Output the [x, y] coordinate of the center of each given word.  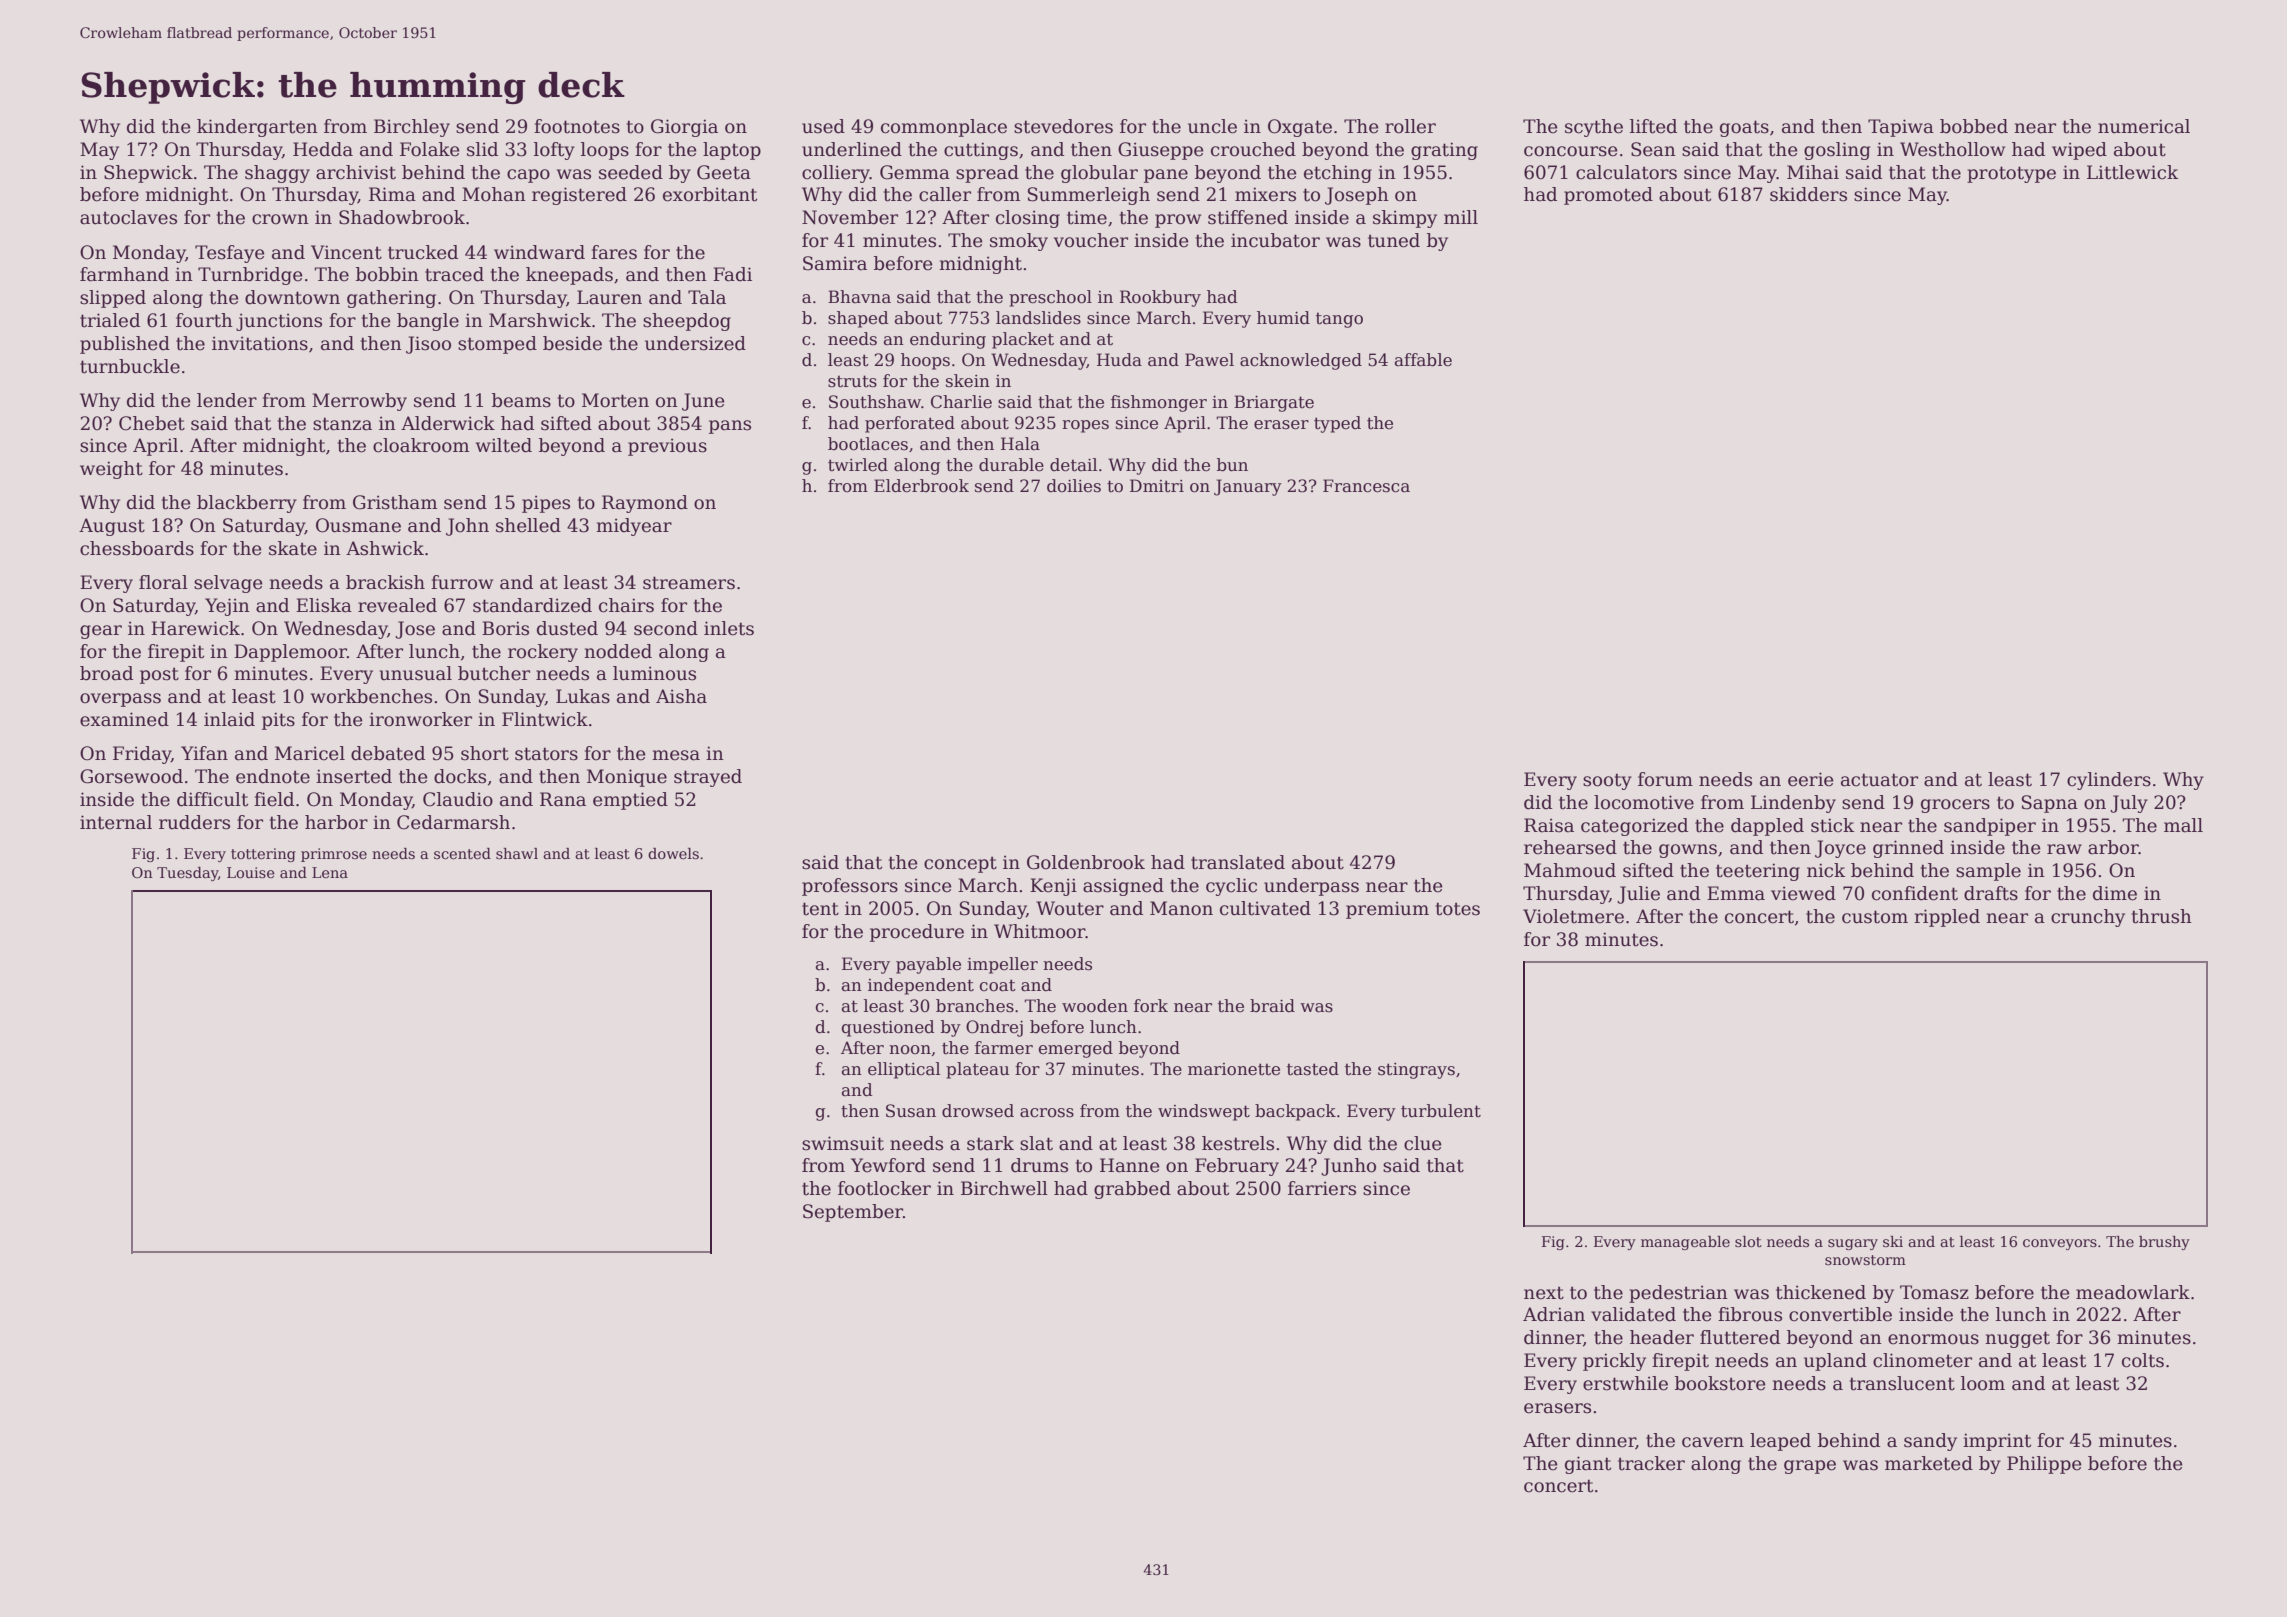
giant [1588, 1465]
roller [1410, 126]
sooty [1607, 781]
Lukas [583, 696]
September [853, 1213]
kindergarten [257, 128]
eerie [1811, 779]
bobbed [1974, 126]
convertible [1840, 1314]
